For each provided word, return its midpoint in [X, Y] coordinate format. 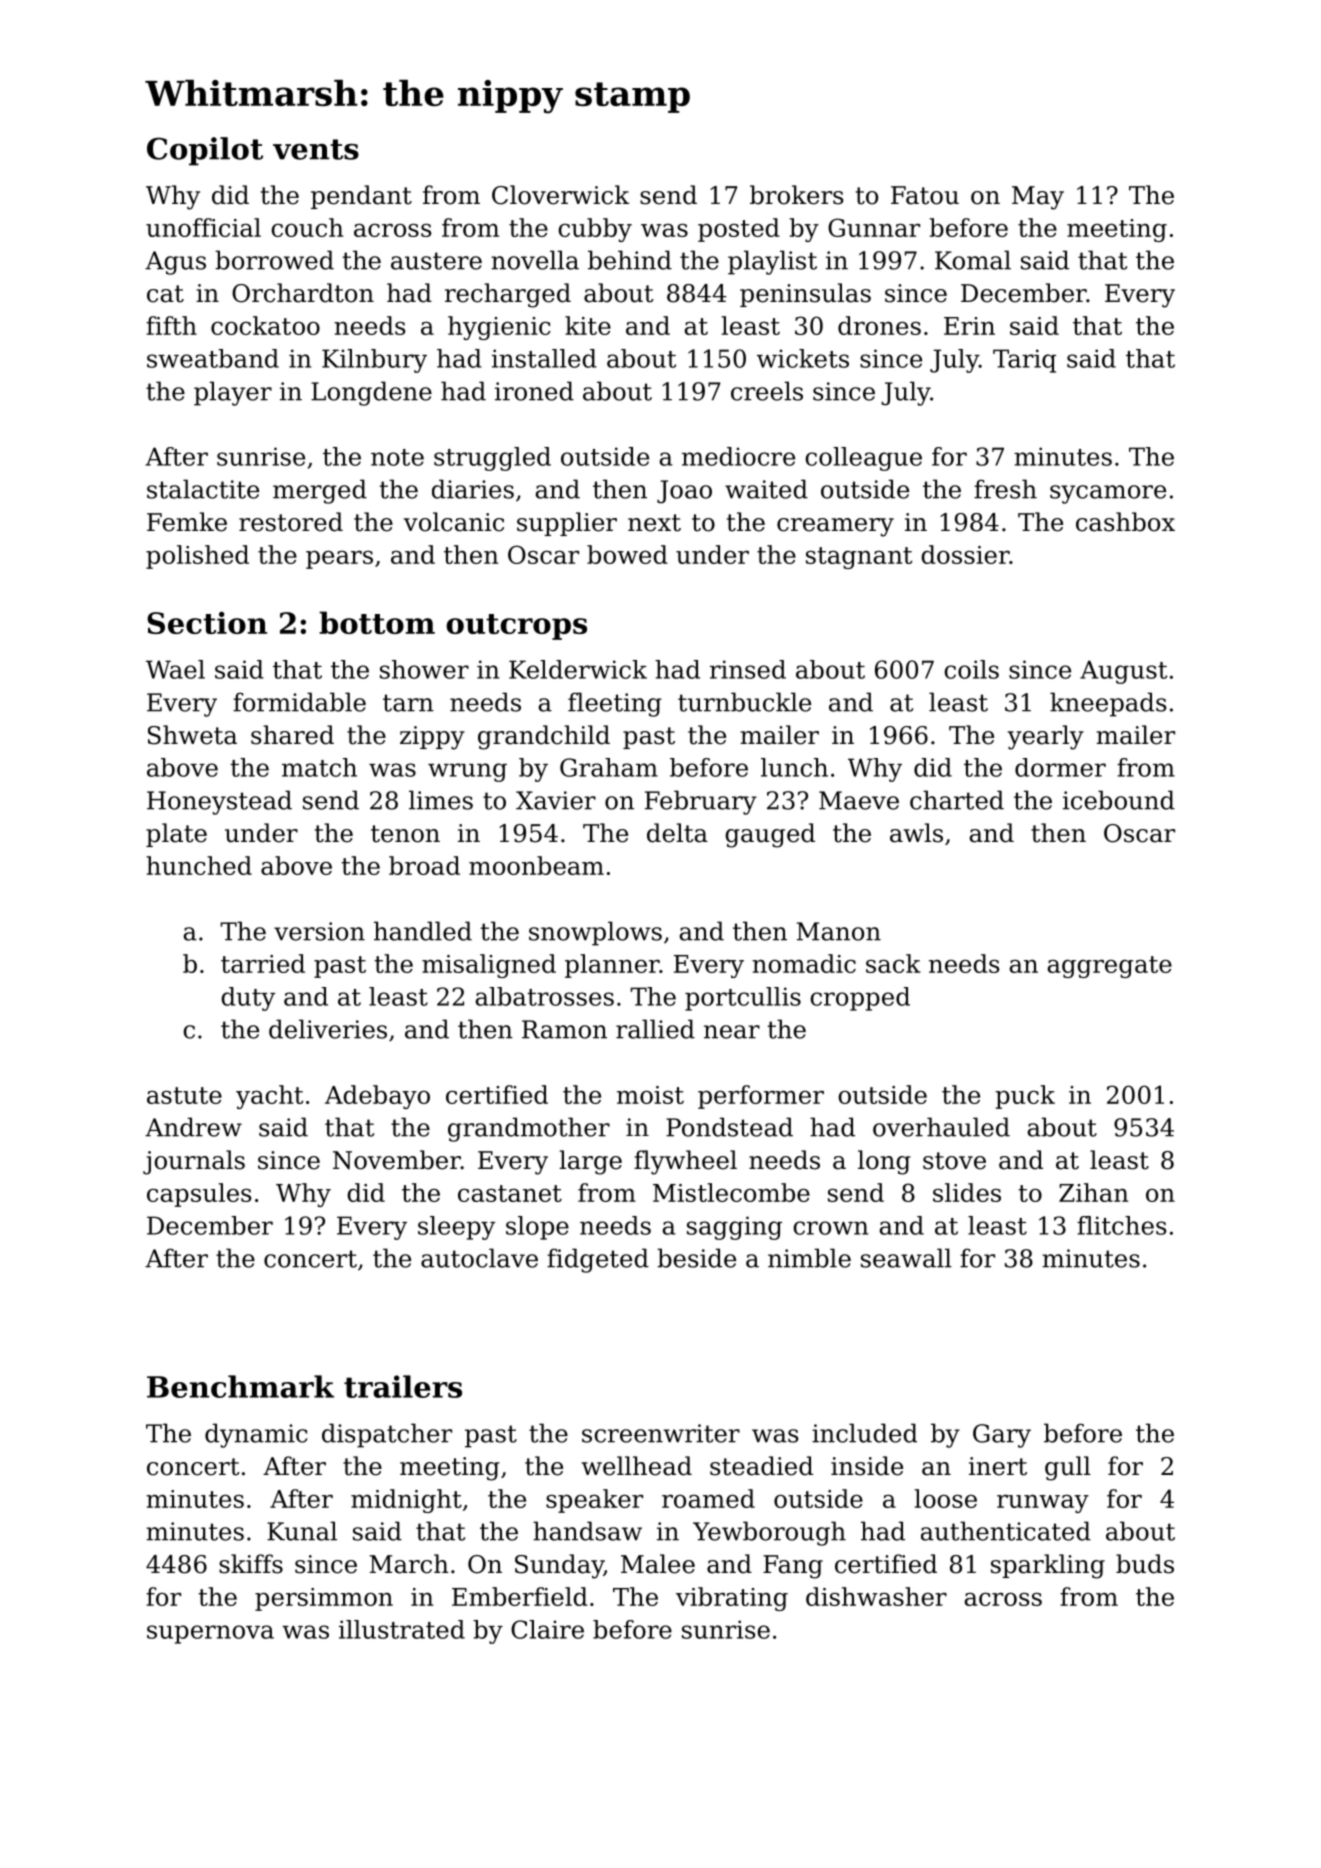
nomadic [804, 963]
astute [184, 1095]
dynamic [256, 1435]
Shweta [192, 735]
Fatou [925, 195]
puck [1025, 1097]
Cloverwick [560, 195]
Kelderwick [578, 669]
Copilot [205, 151]
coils [971, 669]
